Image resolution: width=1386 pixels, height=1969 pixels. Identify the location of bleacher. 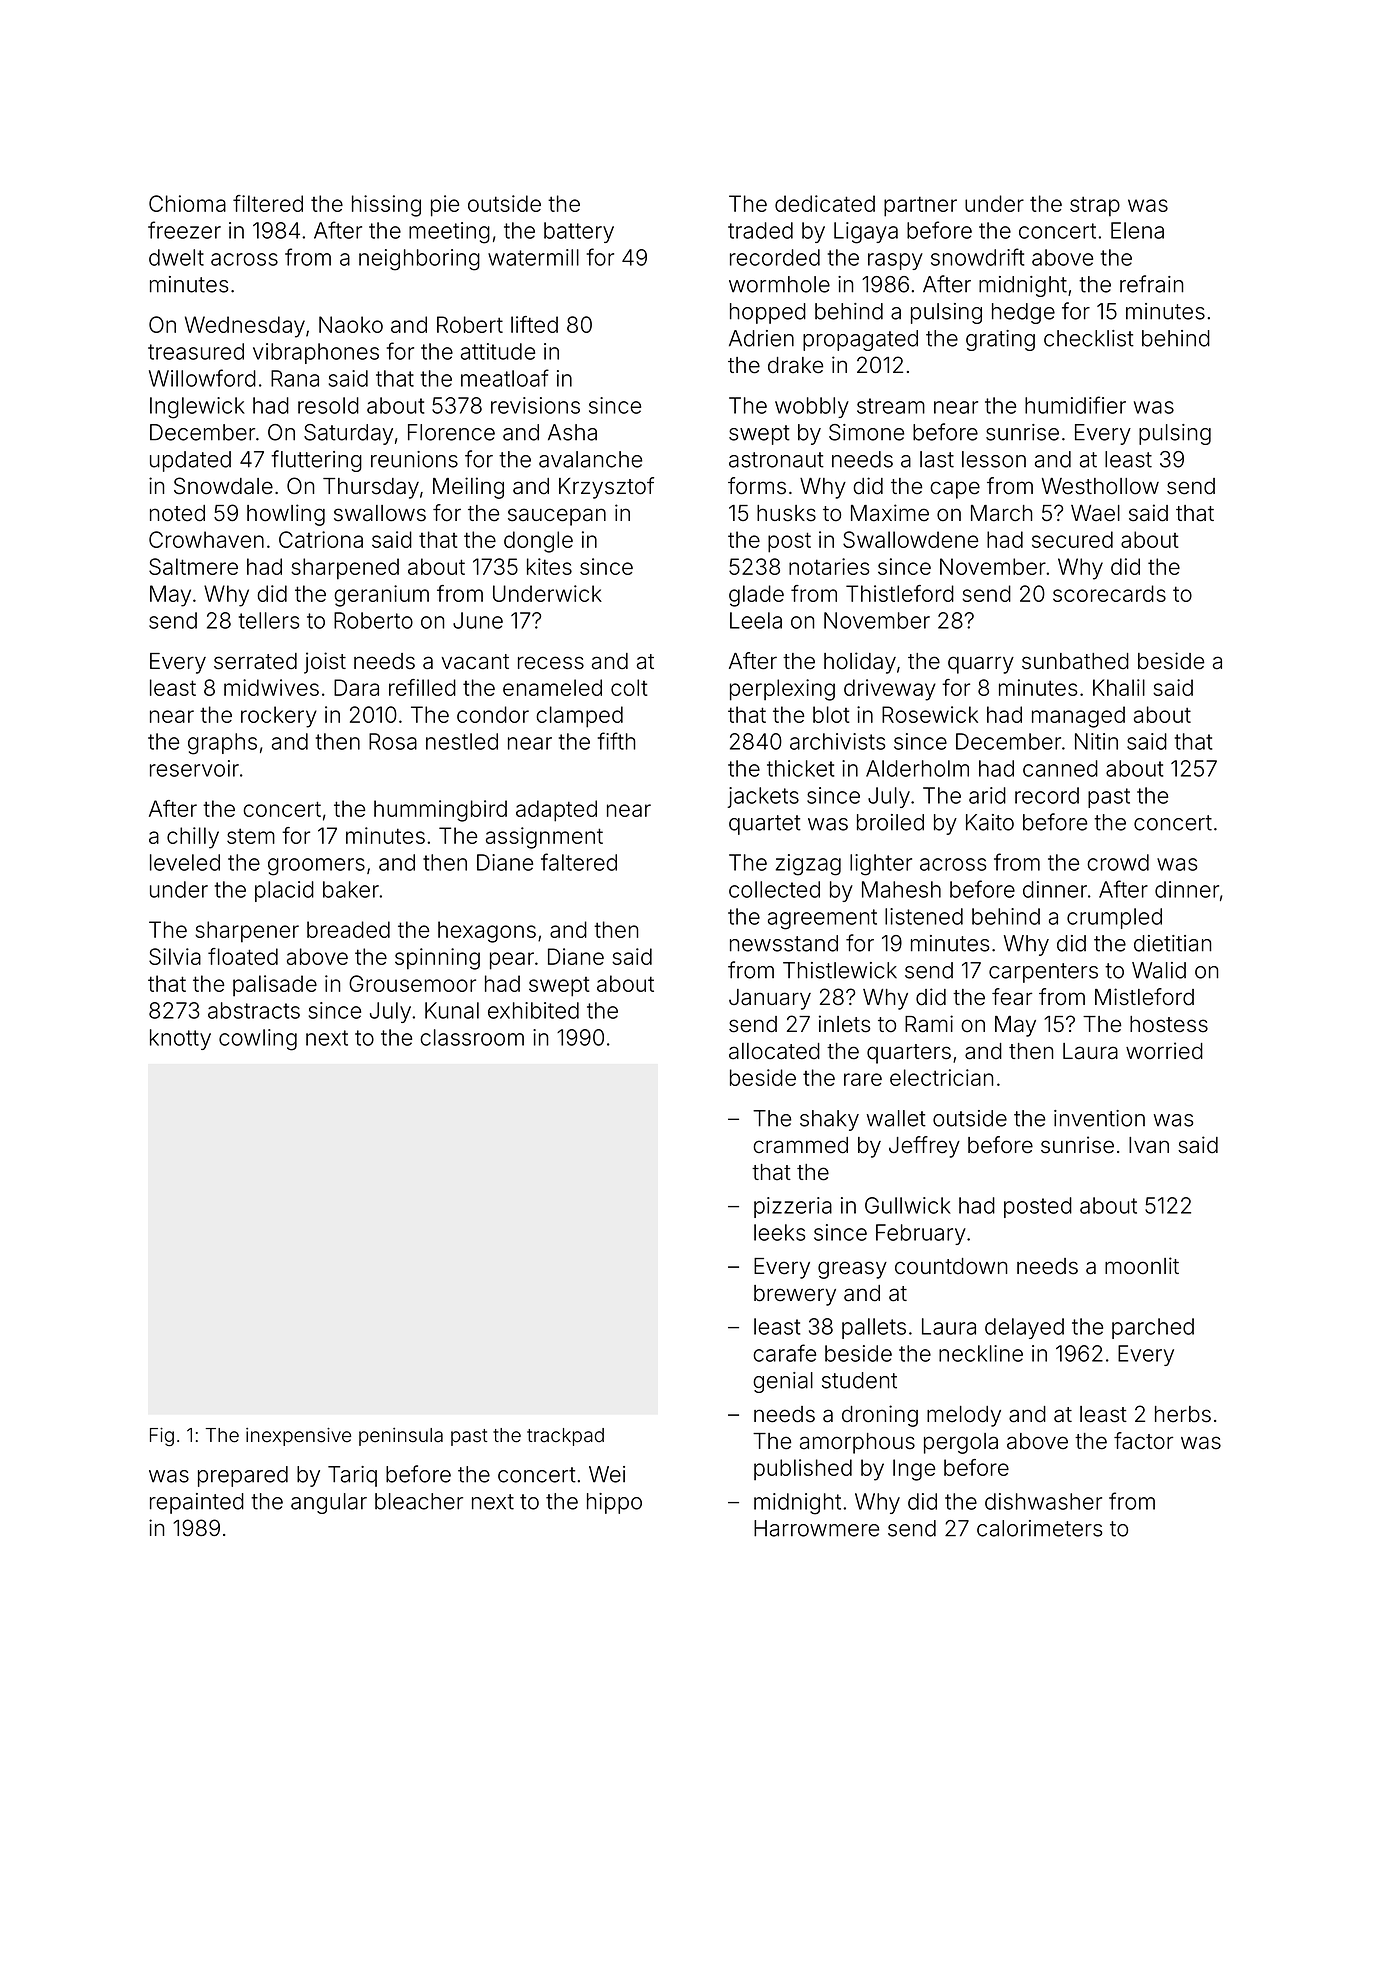
(419, 1501).
